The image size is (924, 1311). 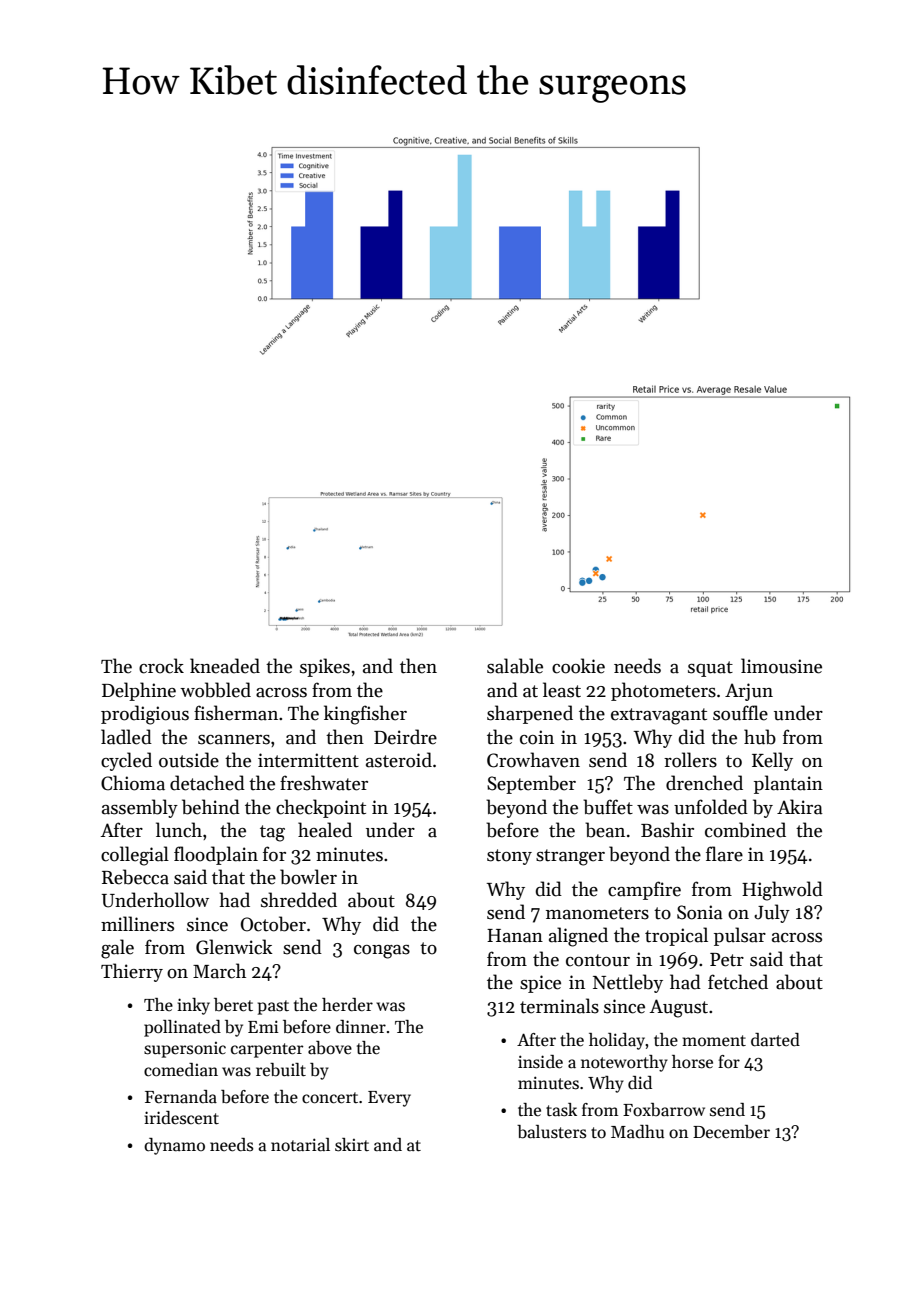 I want to click on extravagant, so click(x=659, y=716).
